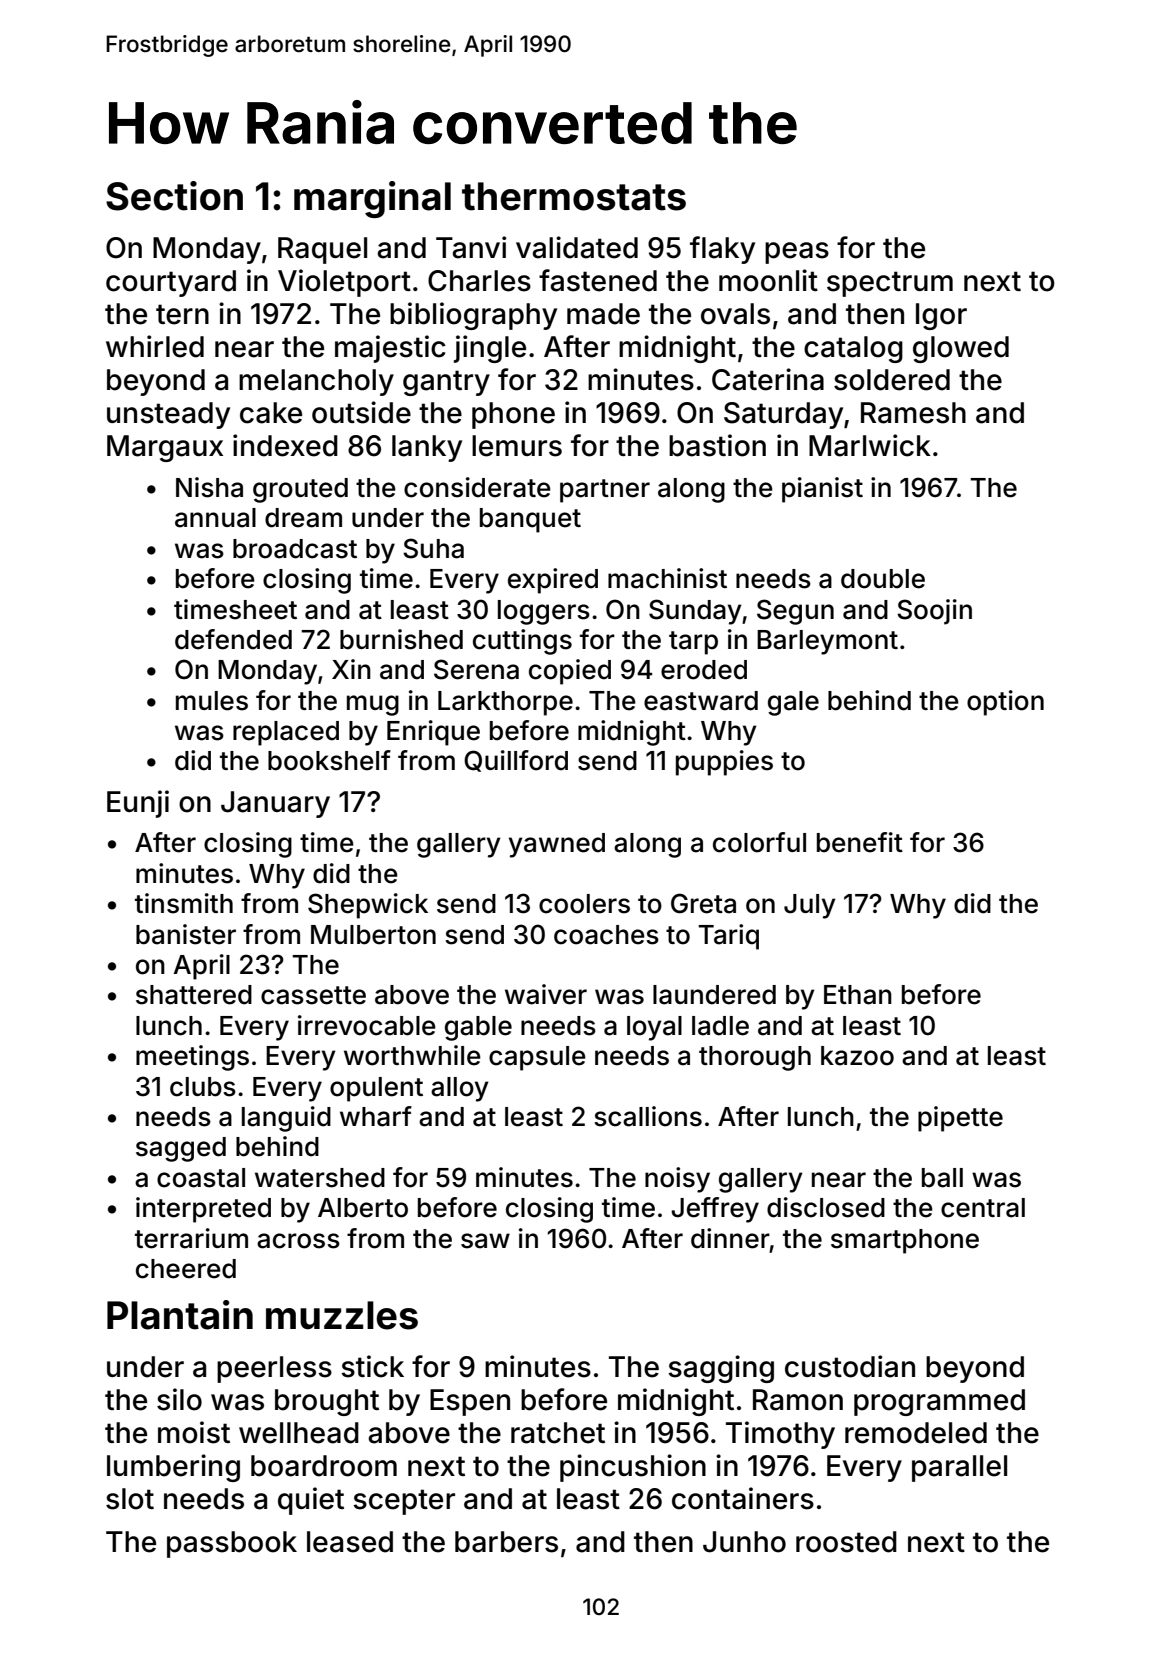 Image resolution: width=1165 pixels, height=1654 pixels. I want to click on dream, so click(303, 518).
